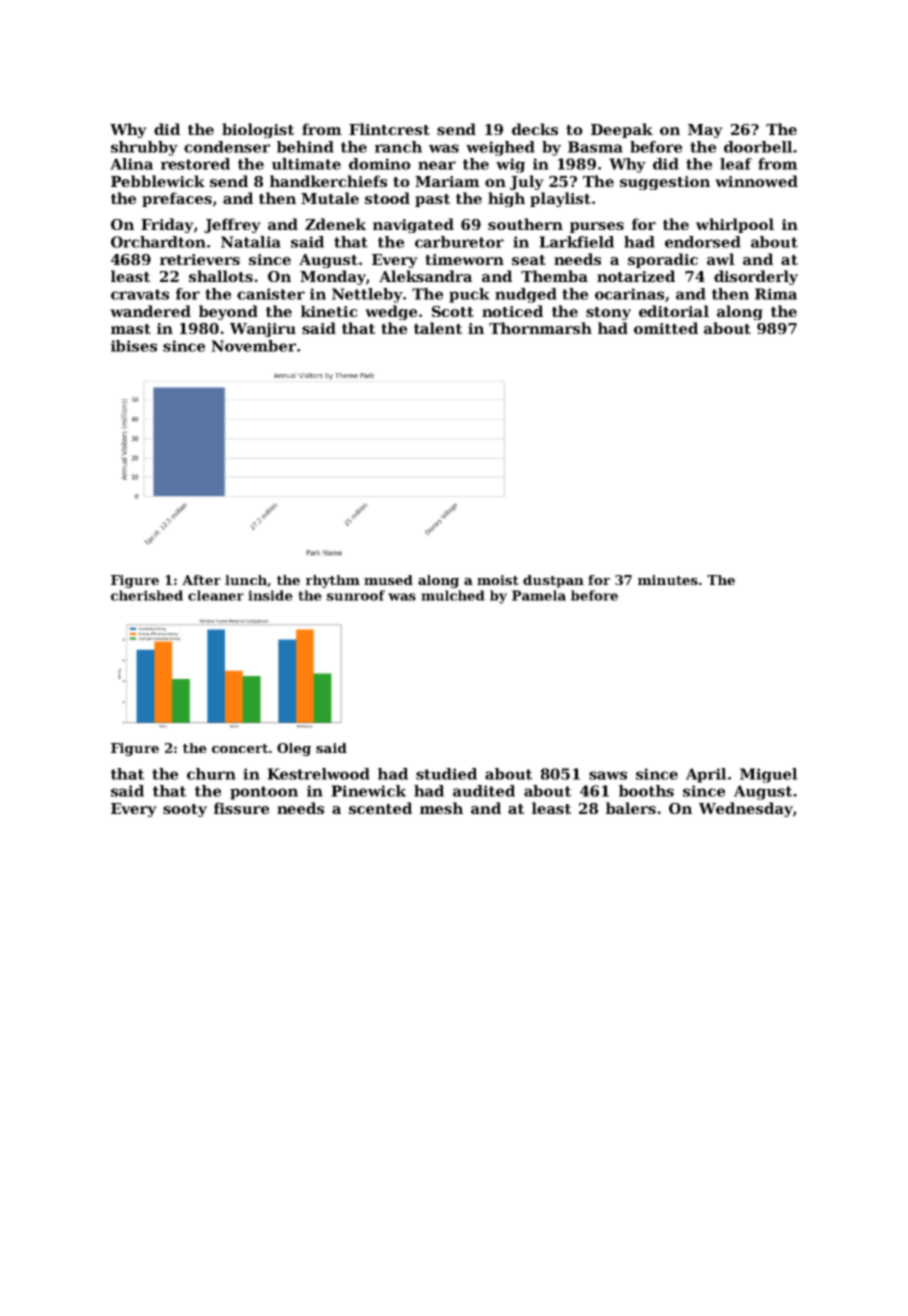  I want to click on dustpan, so click(553, 581).
